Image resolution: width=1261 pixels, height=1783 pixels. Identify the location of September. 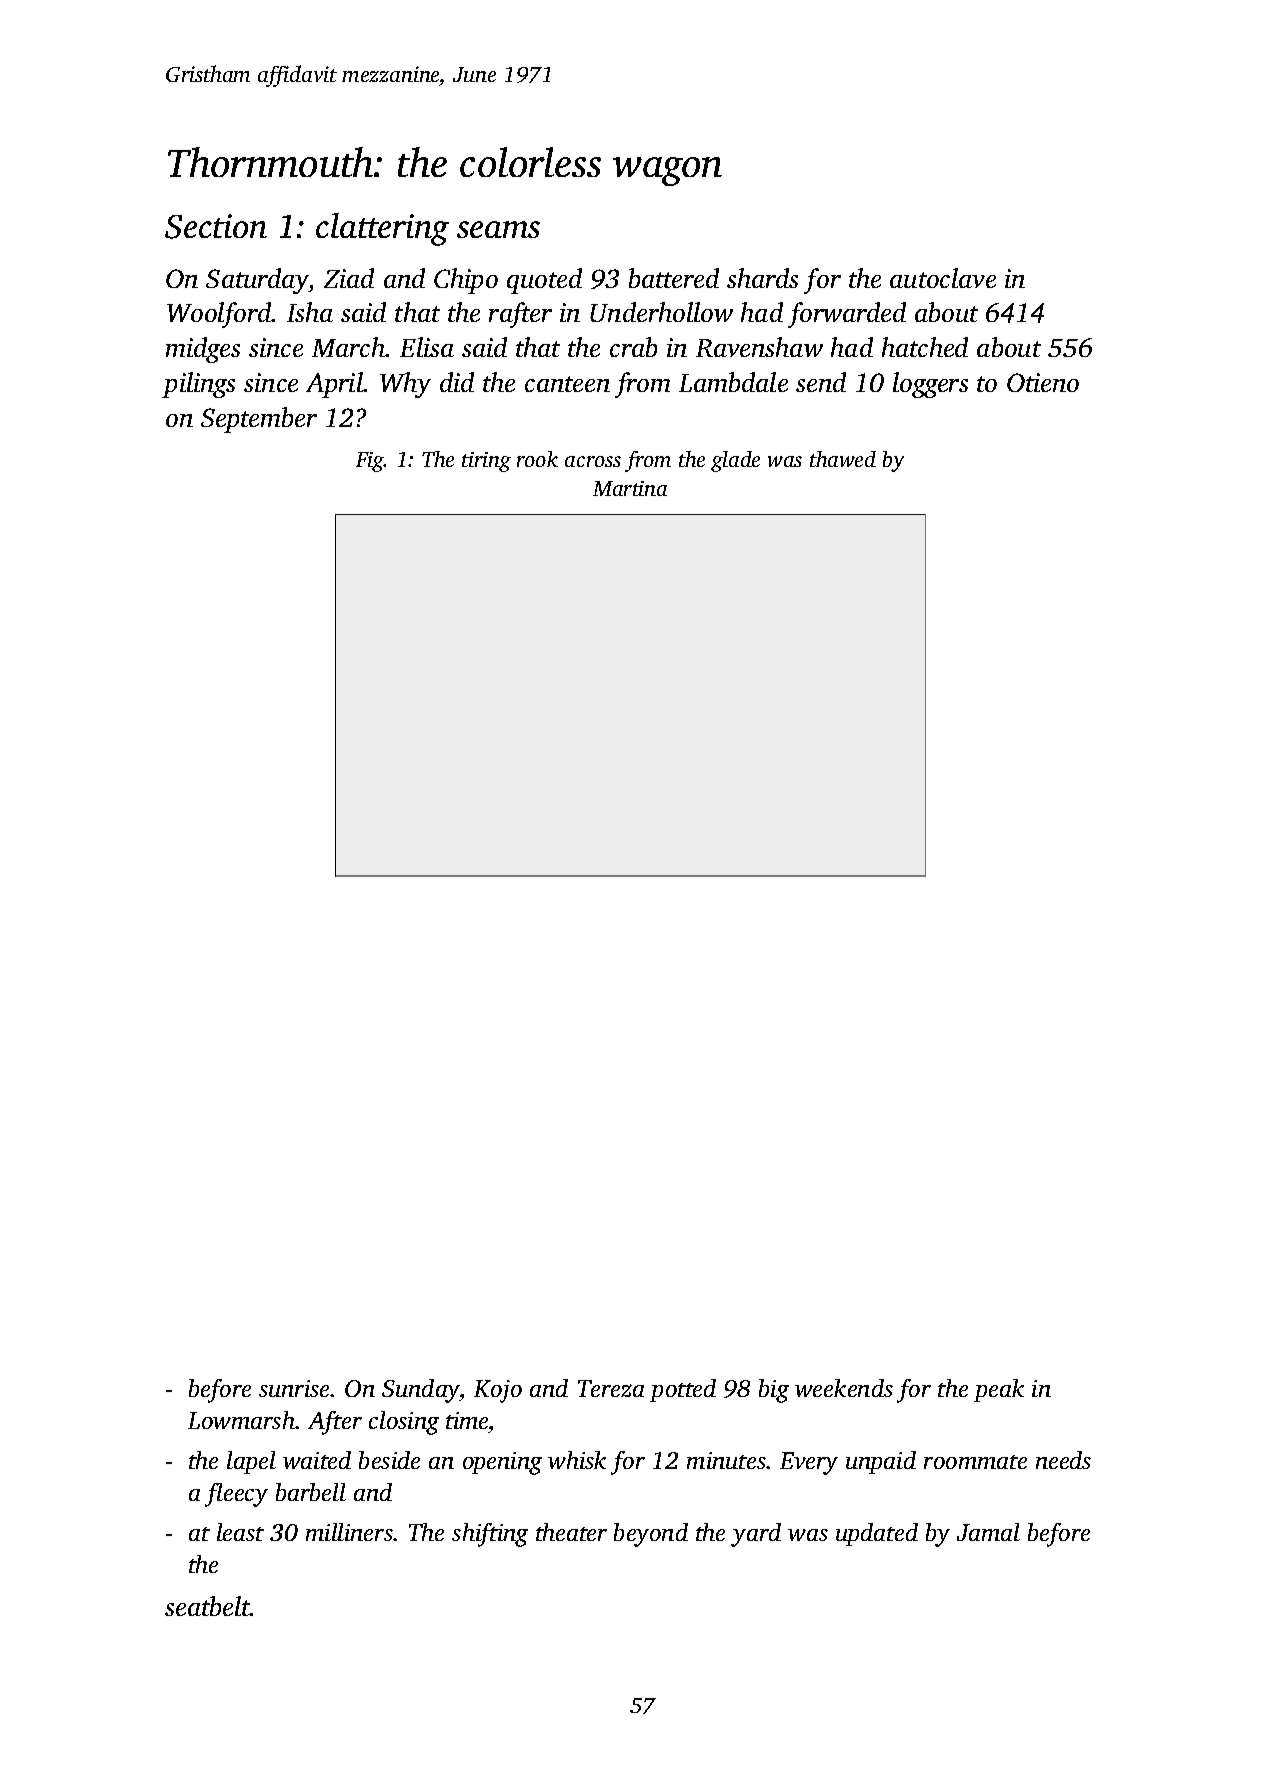
(259, 420).
